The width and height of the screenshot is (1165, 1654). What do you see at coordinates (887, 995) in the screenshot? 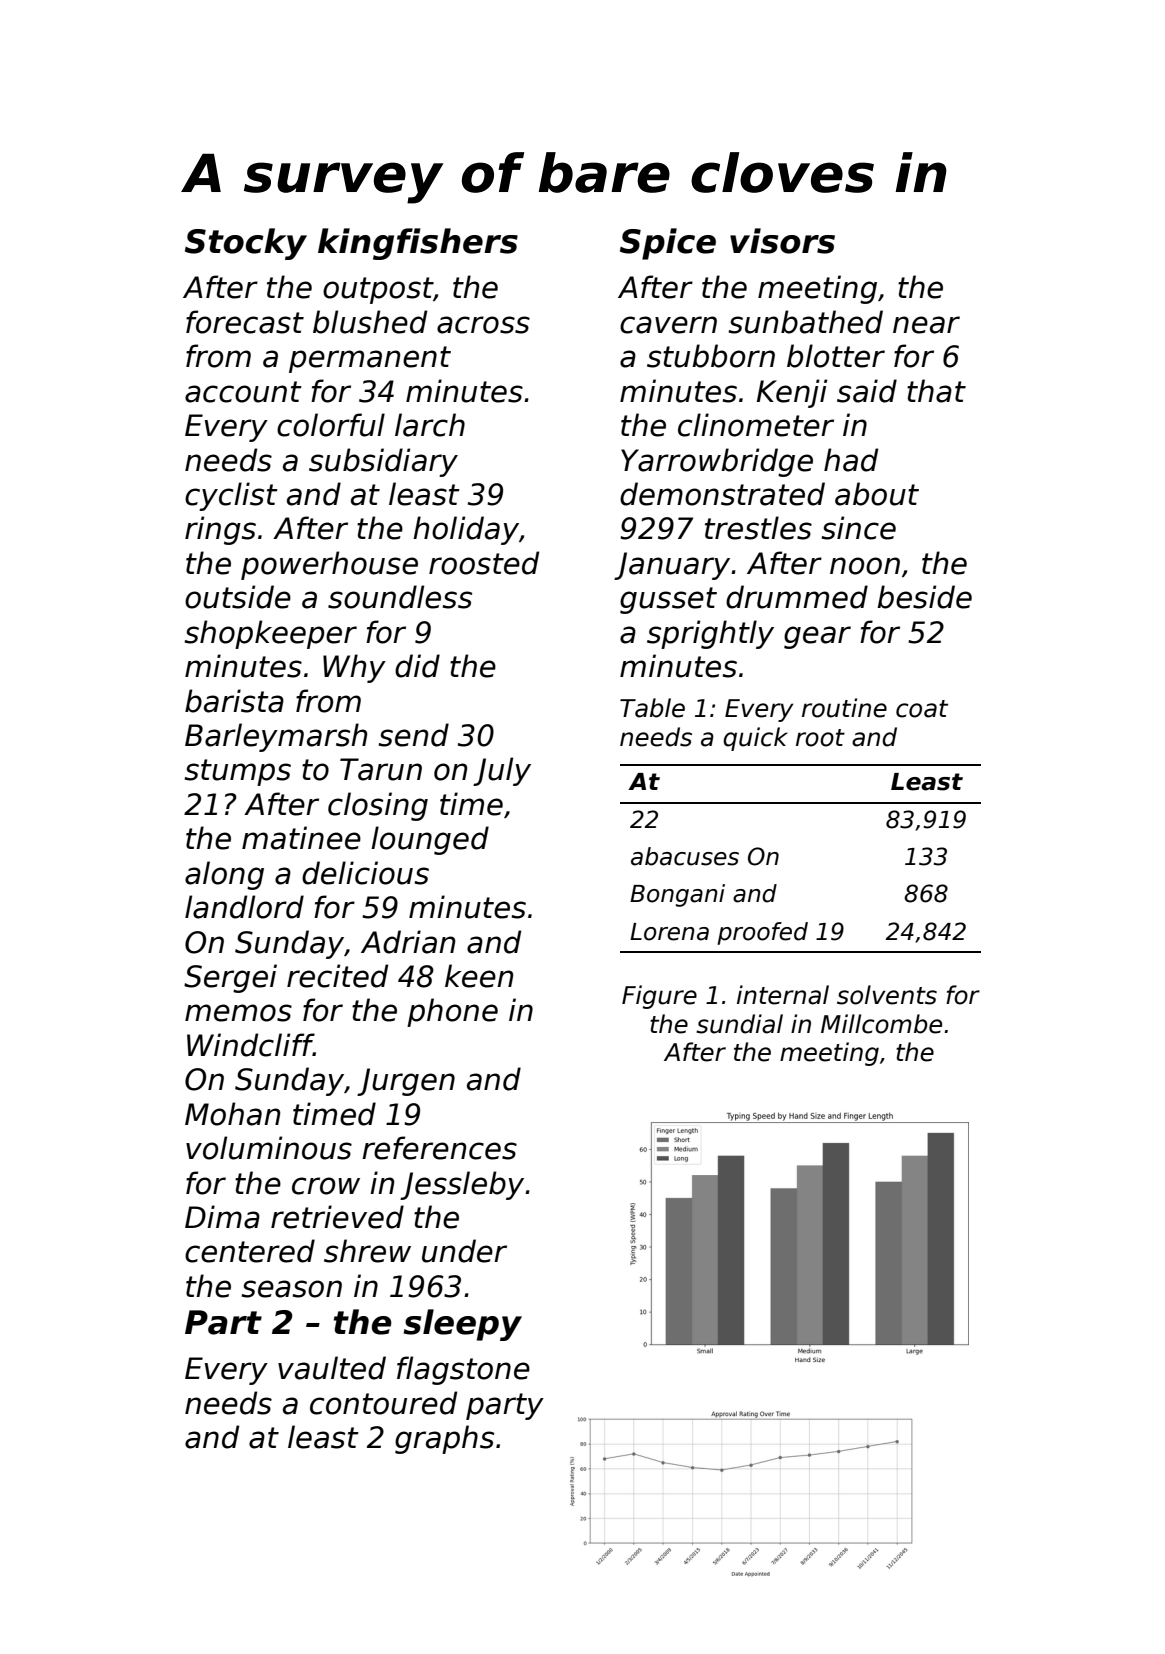
I see `solvents` at bounding box center [887, 995].
